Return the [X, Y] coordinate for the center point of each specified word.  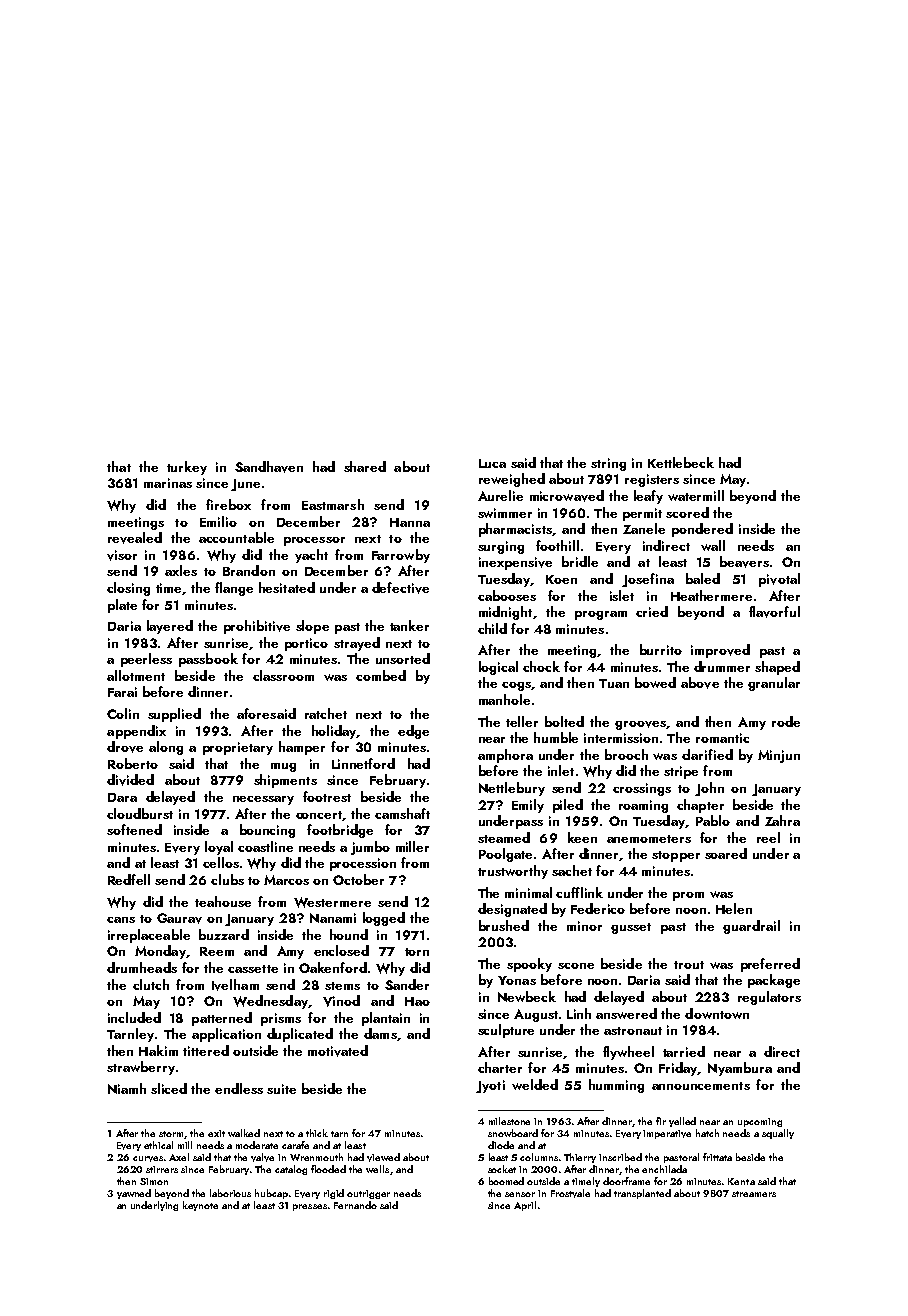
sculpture [506, 1031]
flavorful [774, 612]
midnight [505, 613]
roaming [643, 806]
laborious [230, 1193]
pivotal [779, 580]
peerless [146, 660]
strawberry [141, 1068]
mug [283, 767]
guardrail [751, 927]
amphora [505, 756]
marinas [168, 483]
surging [501, 547]
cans [121, 920]
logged [384, 919]
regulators [769, 998]
